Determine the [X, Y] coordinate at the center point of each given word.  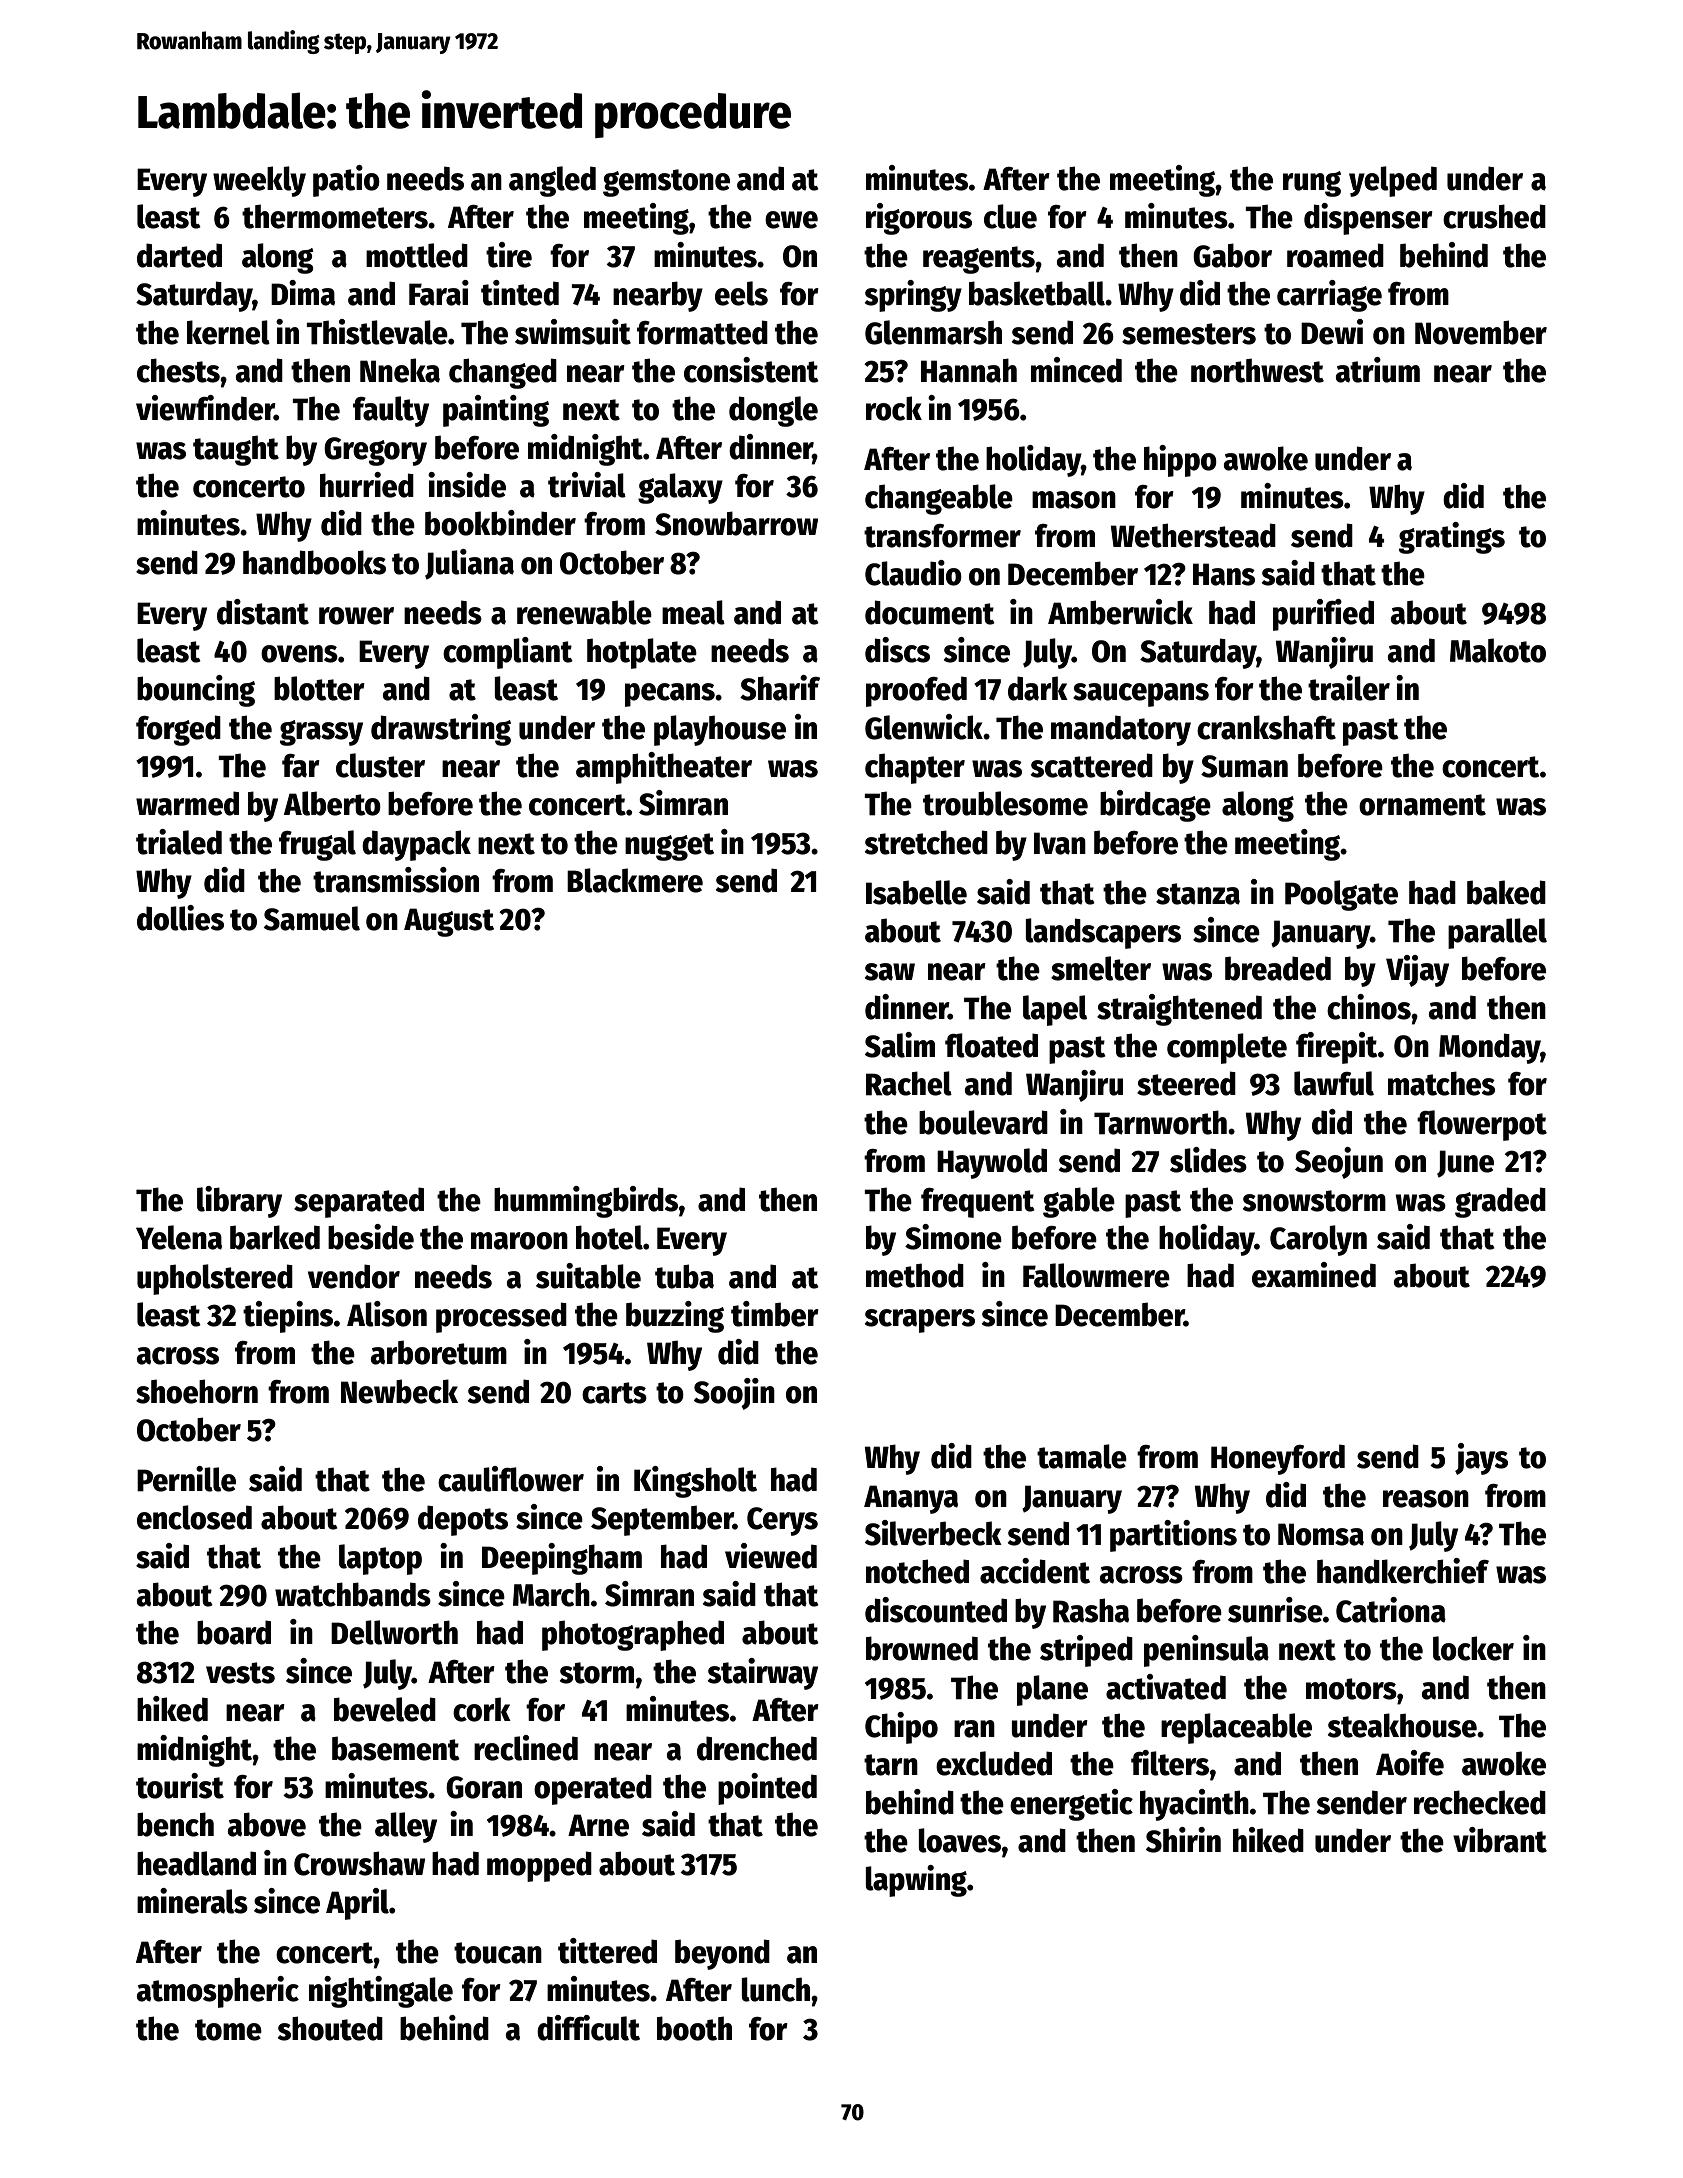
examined [1314, 1275]
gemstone [666, 183]
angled [552, 181]
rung [1312, 184]
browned [922, 1648]
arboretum [439, 1352]
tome [228, 2030]
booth [694, 2028]
